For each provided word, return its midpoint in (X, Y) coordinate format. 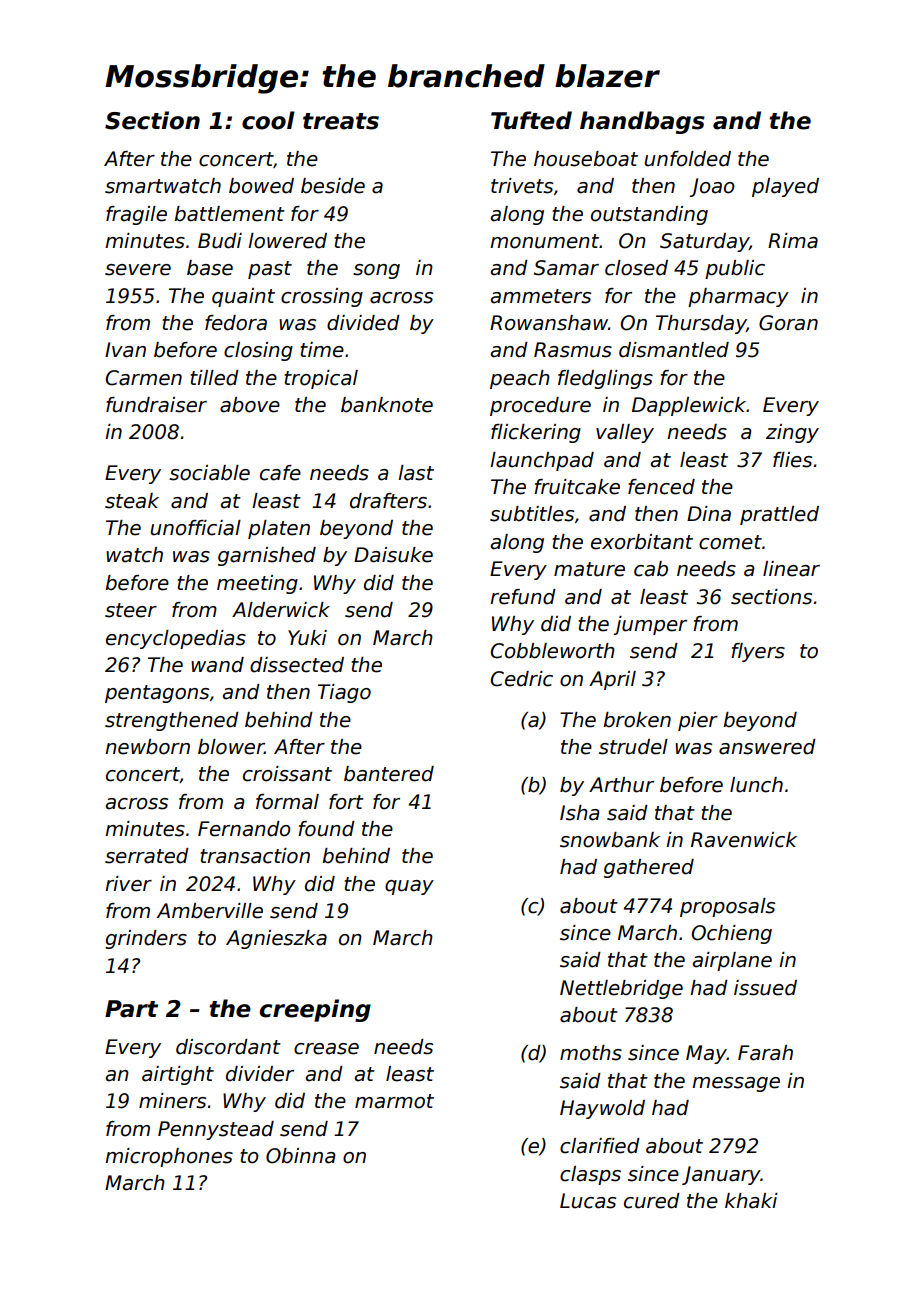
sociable (209, 473)
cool (268, 120)
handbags (642, 122)
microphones (169, 1157)
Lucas (588, 1201)
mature (589, 569)
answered (767, 747)
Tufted (531, 120)
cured (652, 1201)
